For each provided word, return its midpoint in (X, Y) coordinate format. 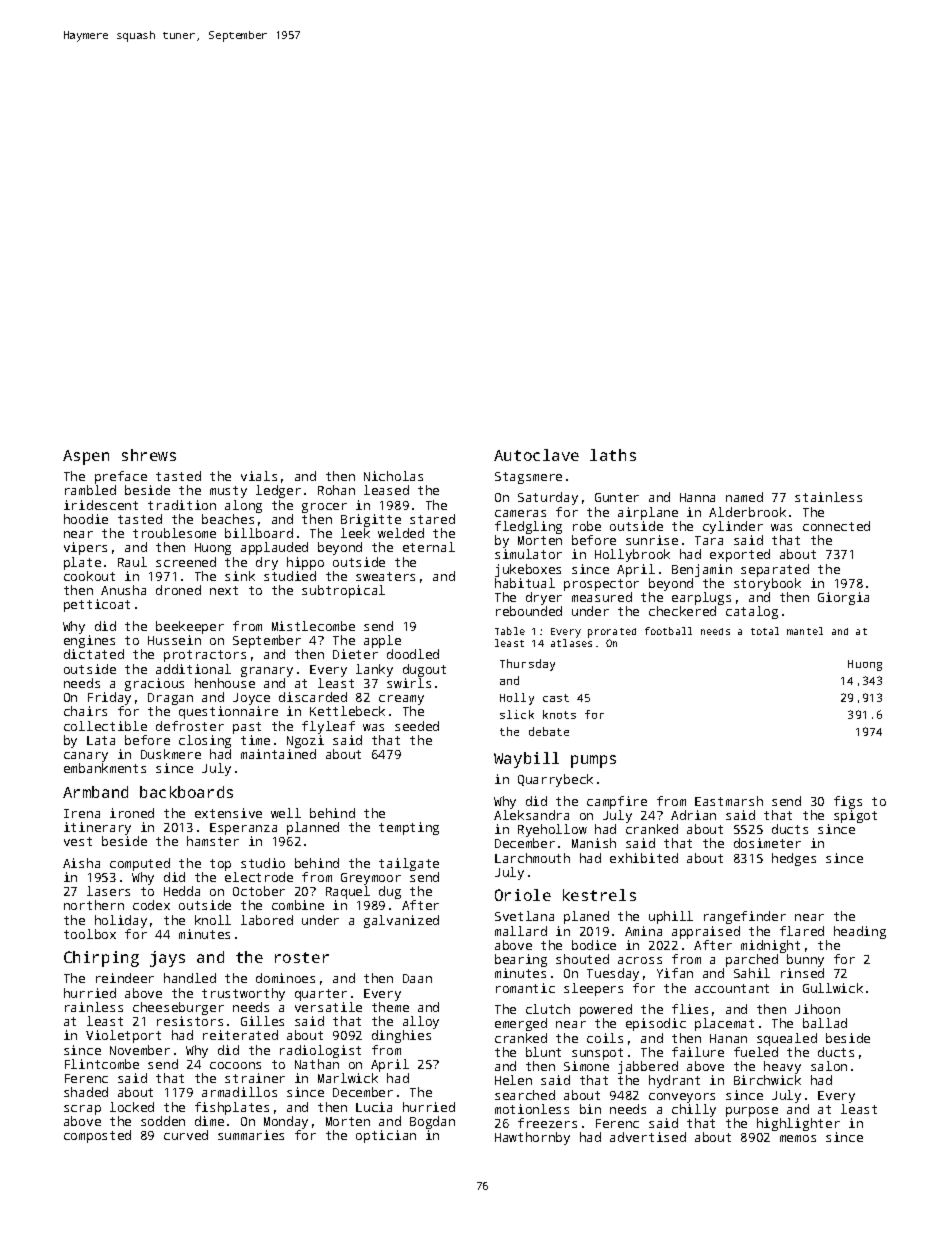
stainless (828, 497)
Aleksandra (531, 815)
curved (186, 1135)
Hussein (174, 640)
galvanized (401, 921)
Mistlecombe (313, 626)
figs (848, 802)
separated (775, 570)
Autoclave (536, 455)
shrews (149, 455)
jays (167, 959)
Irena (82, 813)
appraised (706, 932)
